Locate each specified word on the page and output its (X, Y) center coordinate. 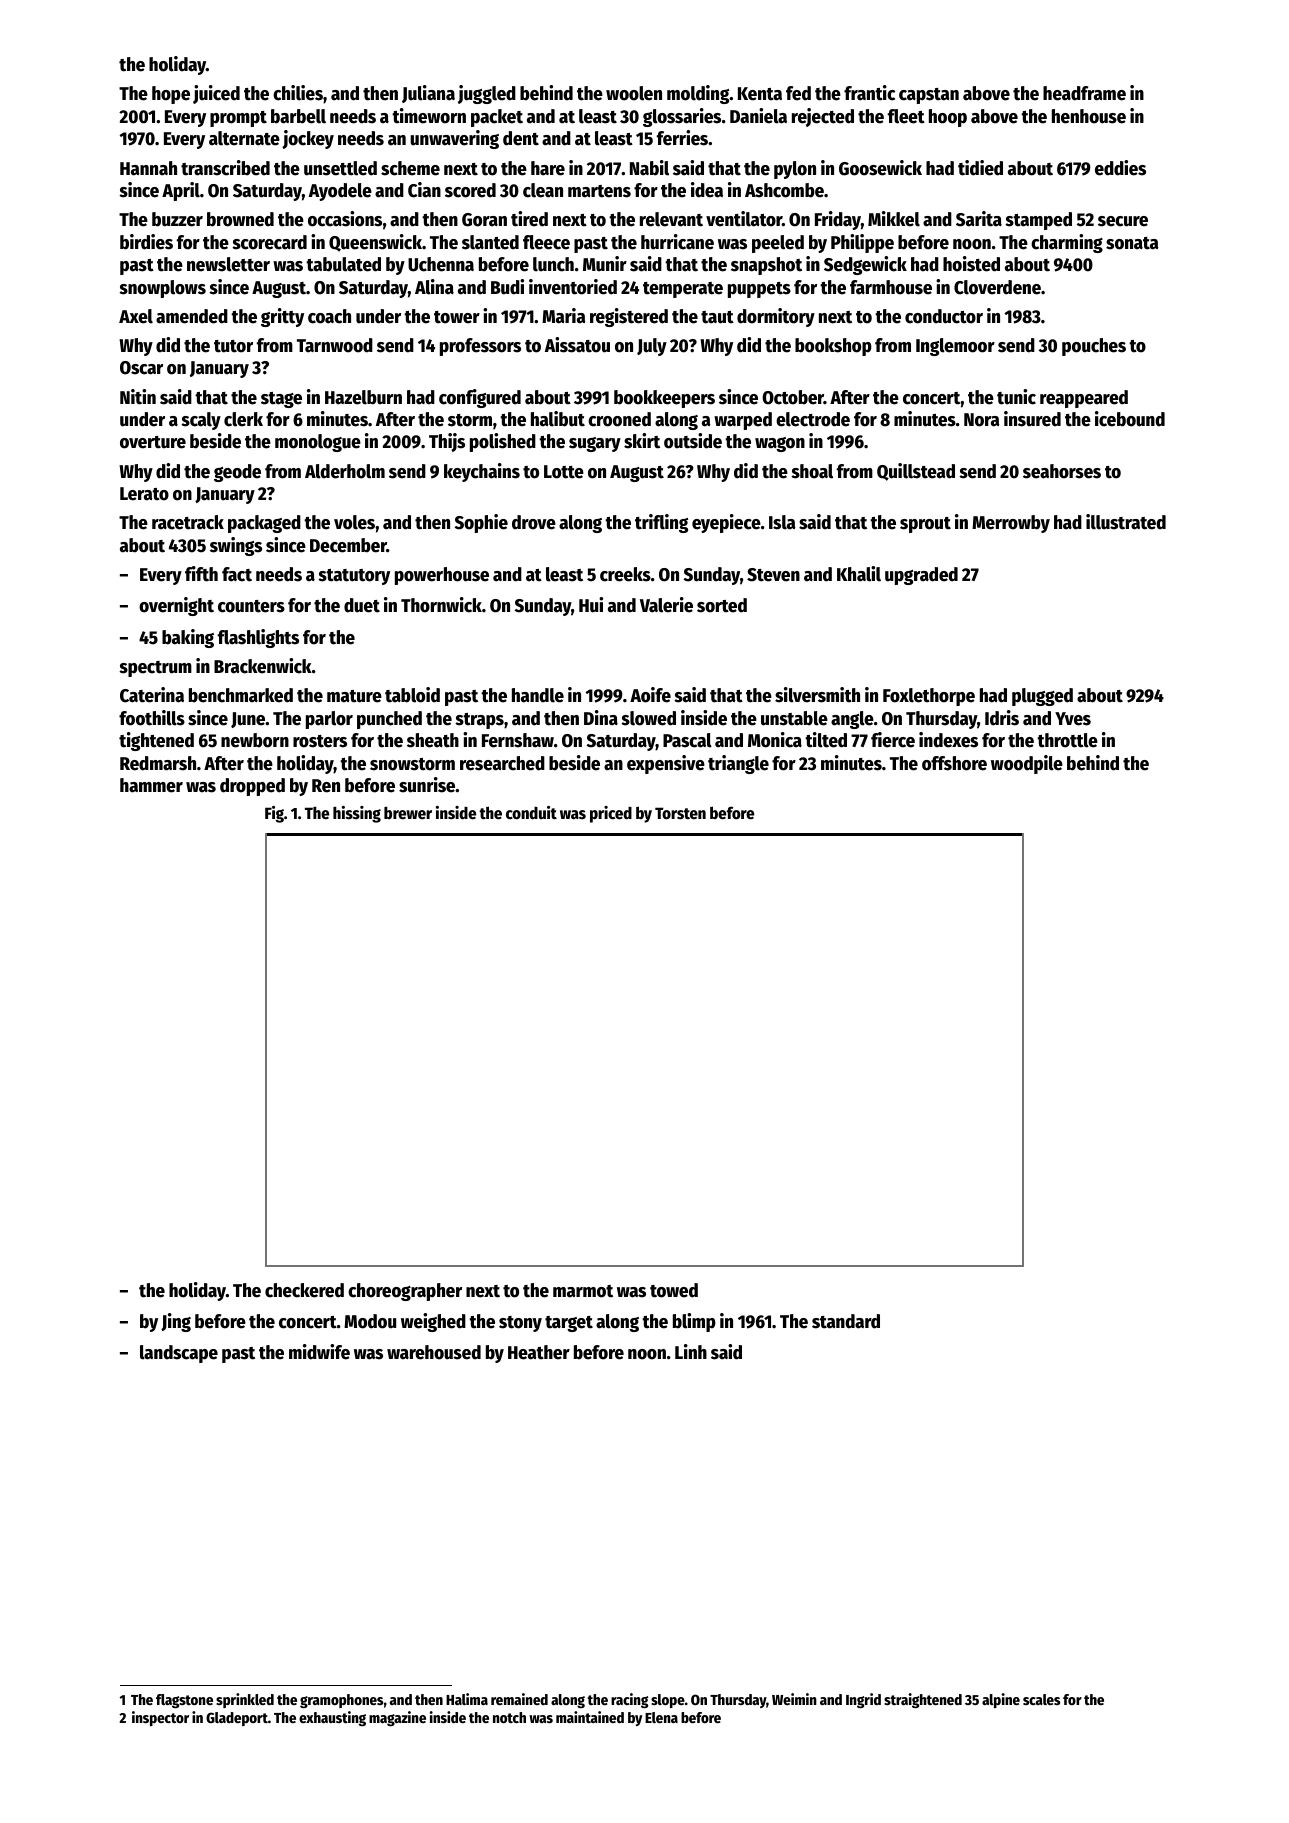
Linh (691, 1351)
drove (534, 522)
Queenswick (375, 243)
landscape (179, 1354)
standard (846, 1321)
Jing (176, 1322)
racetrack (188, 522)
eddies (1120, 168)
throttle (1067, 740)
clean (543, 190)
